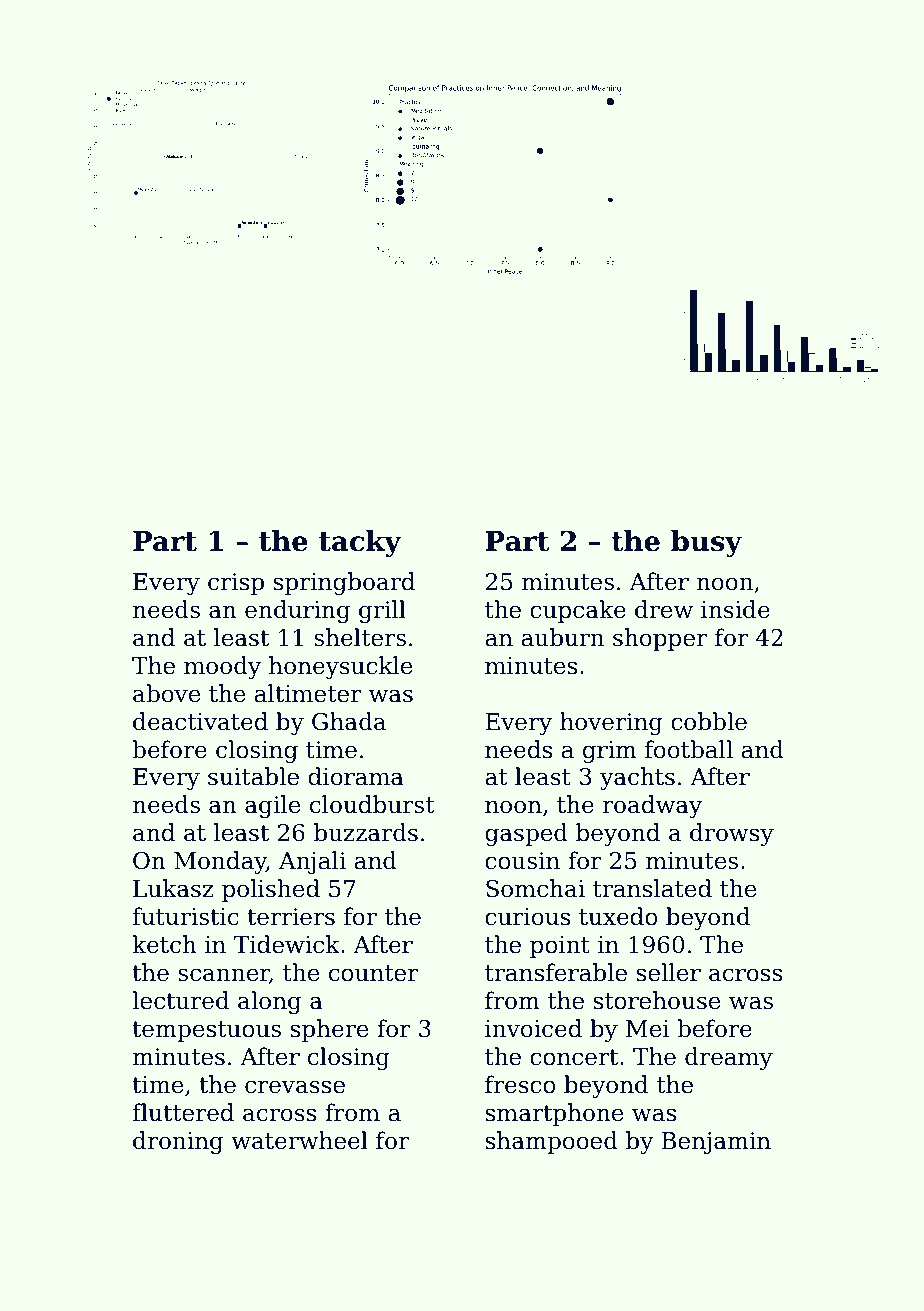 The height and width of the screenshot is (1311, 924). Describe the element at coordinates (732, 834) in the screenshot. I see `drowsy` at that location.
